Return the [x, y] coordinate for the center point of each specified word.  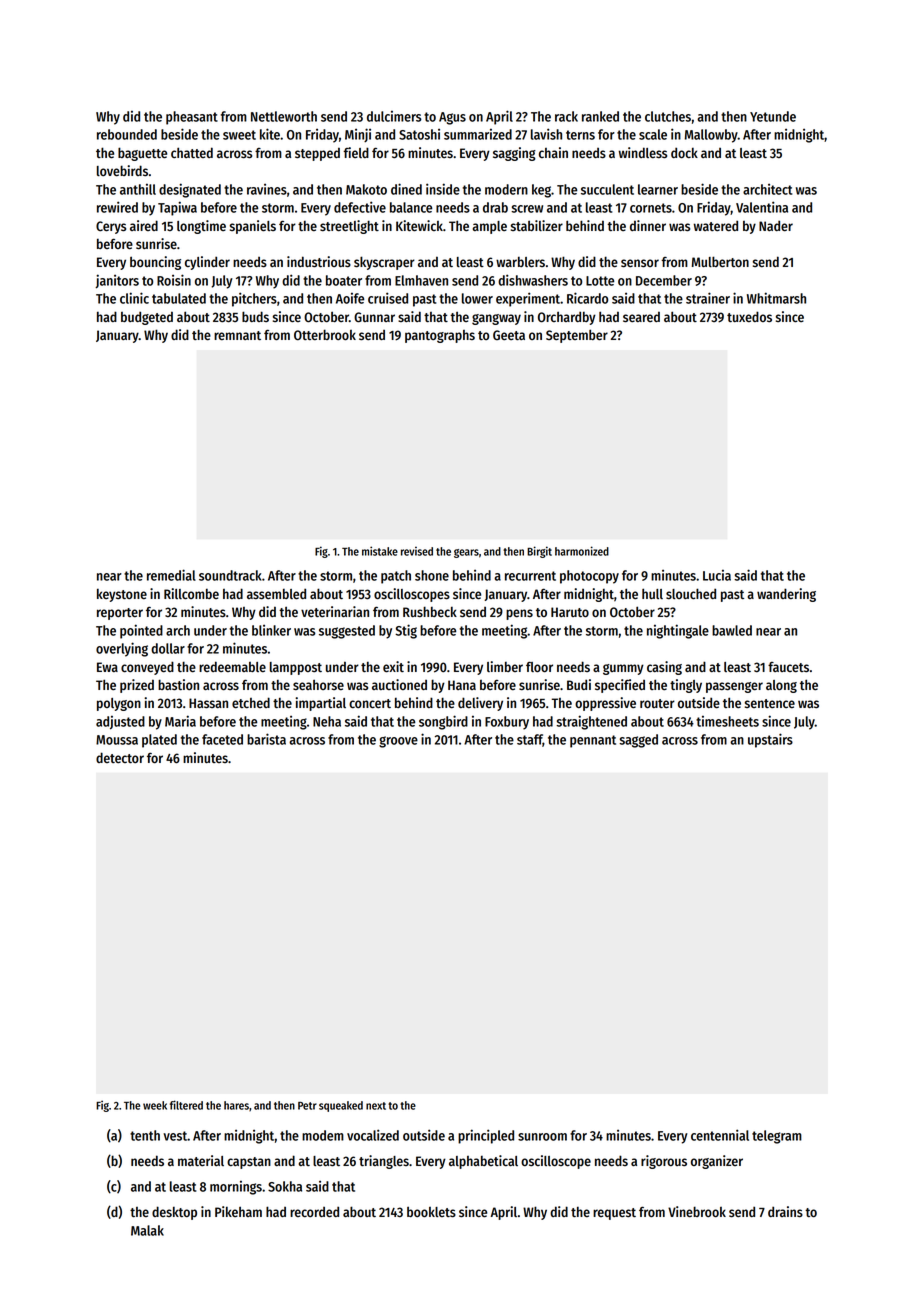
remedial [171, 575]
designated [190, 190]
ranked [600, 116]
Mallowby [711, 136]
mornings [236, 1188]
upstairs [770, 740]
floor [539, 667]
